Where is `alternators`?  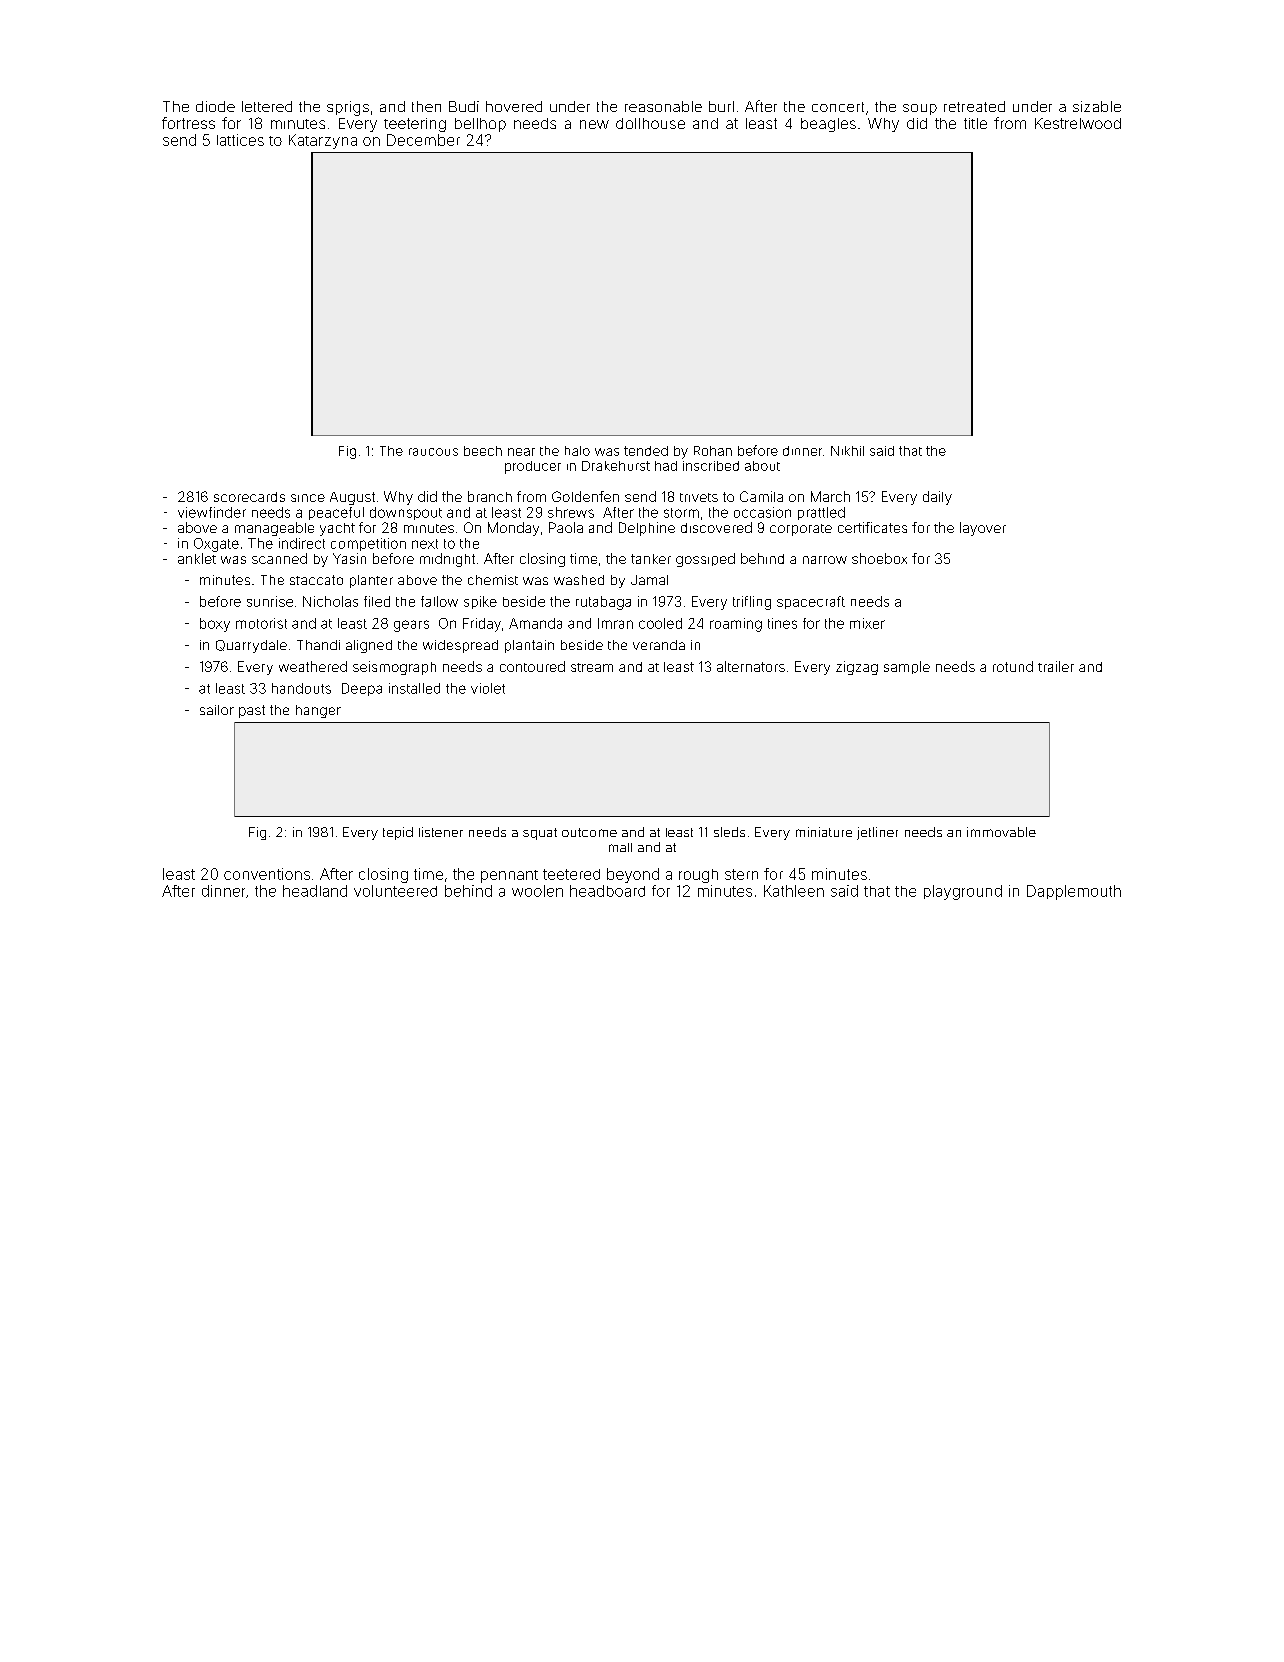 alternators is located at coordinates (751, 666).
